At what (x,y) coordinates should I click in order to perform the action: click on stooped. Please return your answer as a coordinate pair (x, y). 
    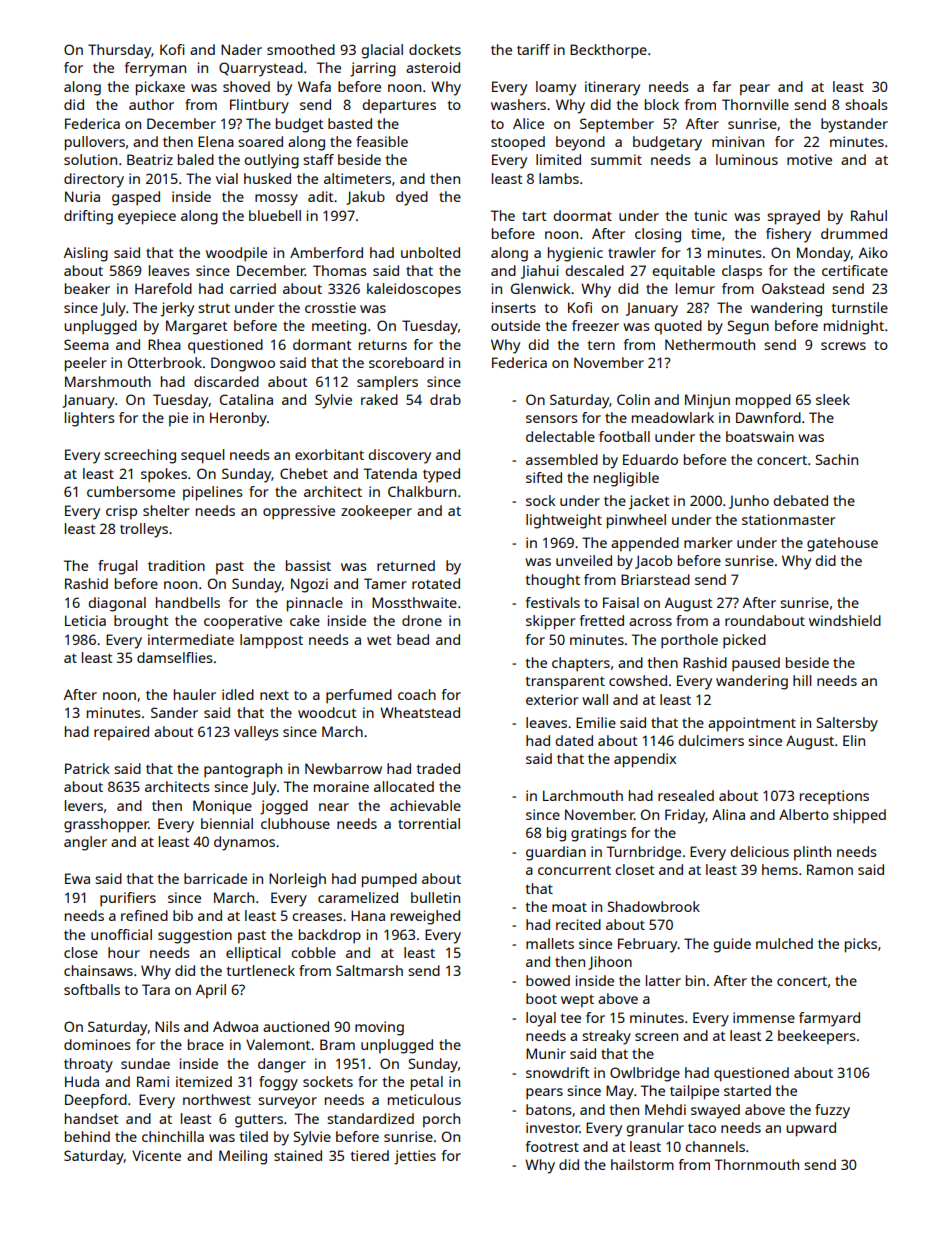
    Looking at the image, I should click on (518, 143).
